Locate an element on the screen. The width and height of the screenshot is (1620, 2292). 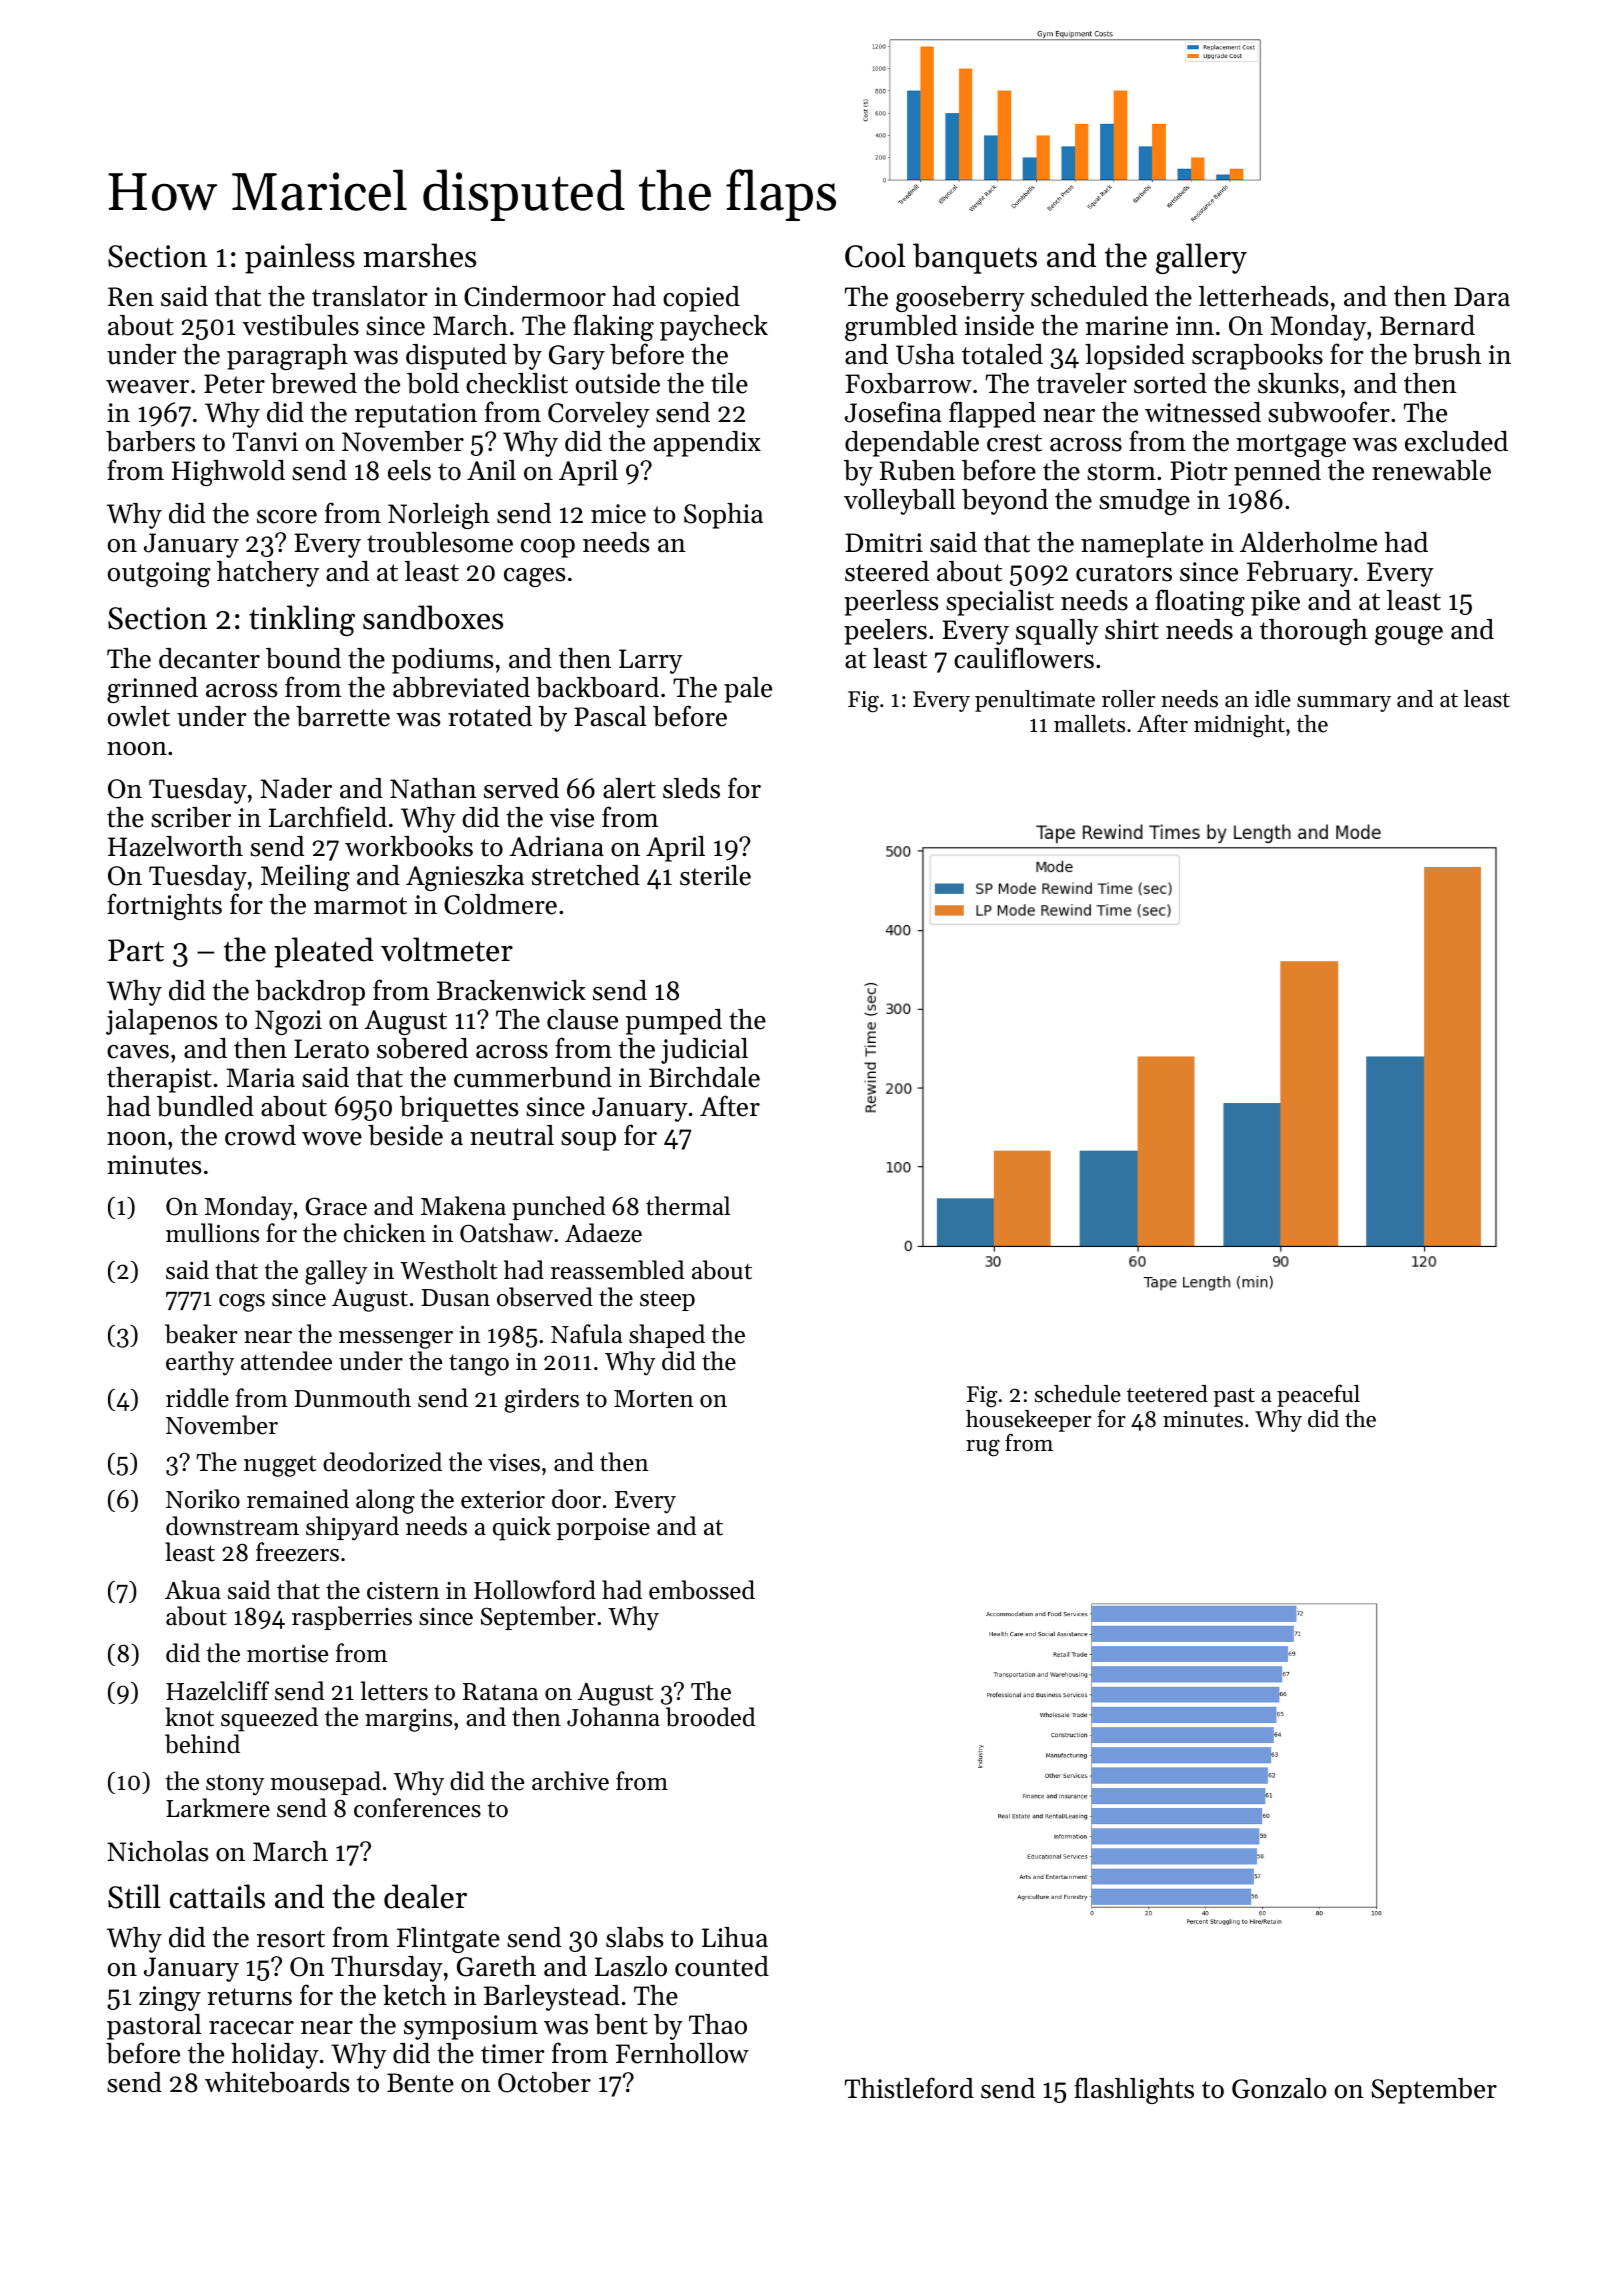
Nicholas is located at coordinates (158, 1851).
